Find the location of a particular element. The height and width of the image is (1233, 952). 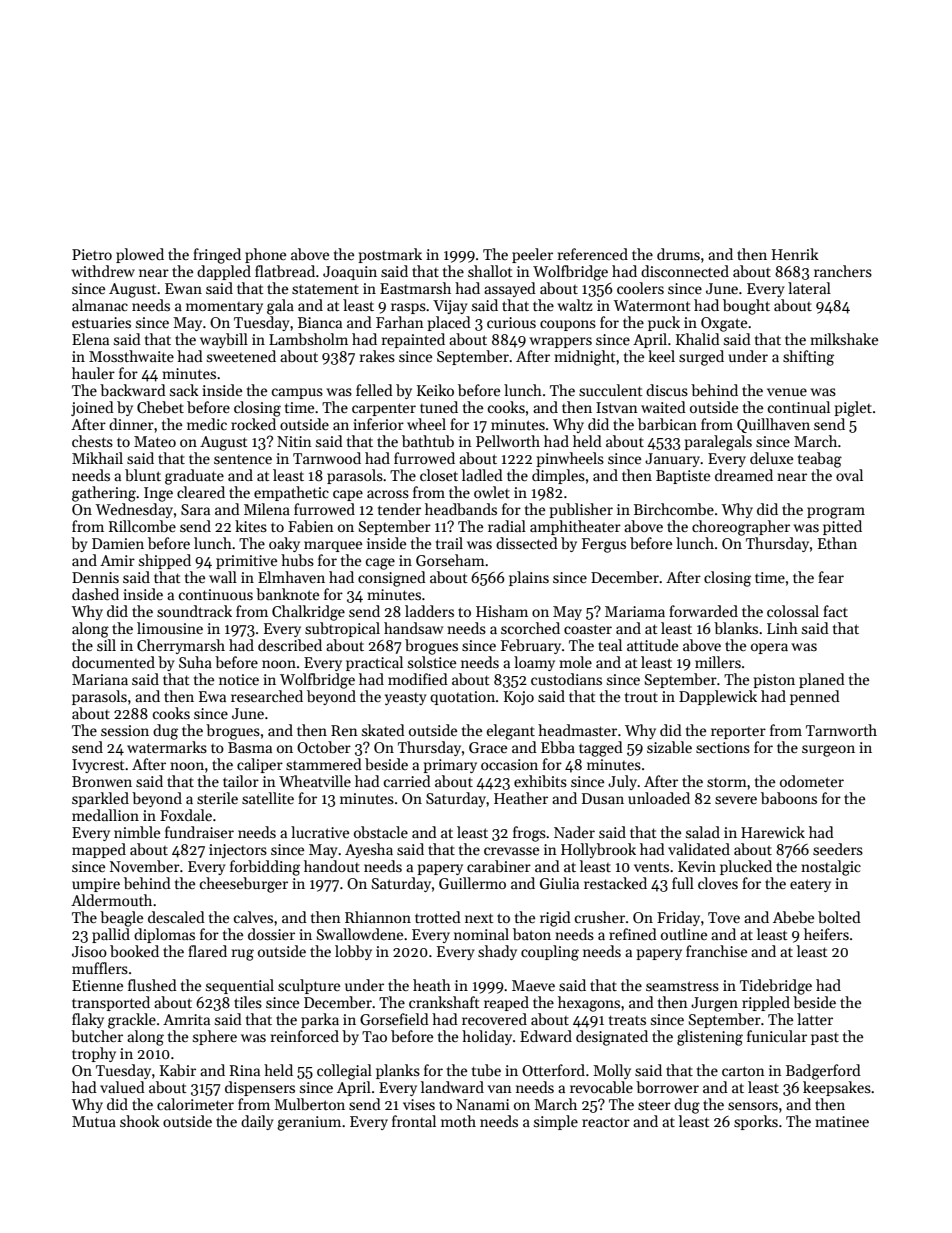

sill is located at coordinates (106, 645).
